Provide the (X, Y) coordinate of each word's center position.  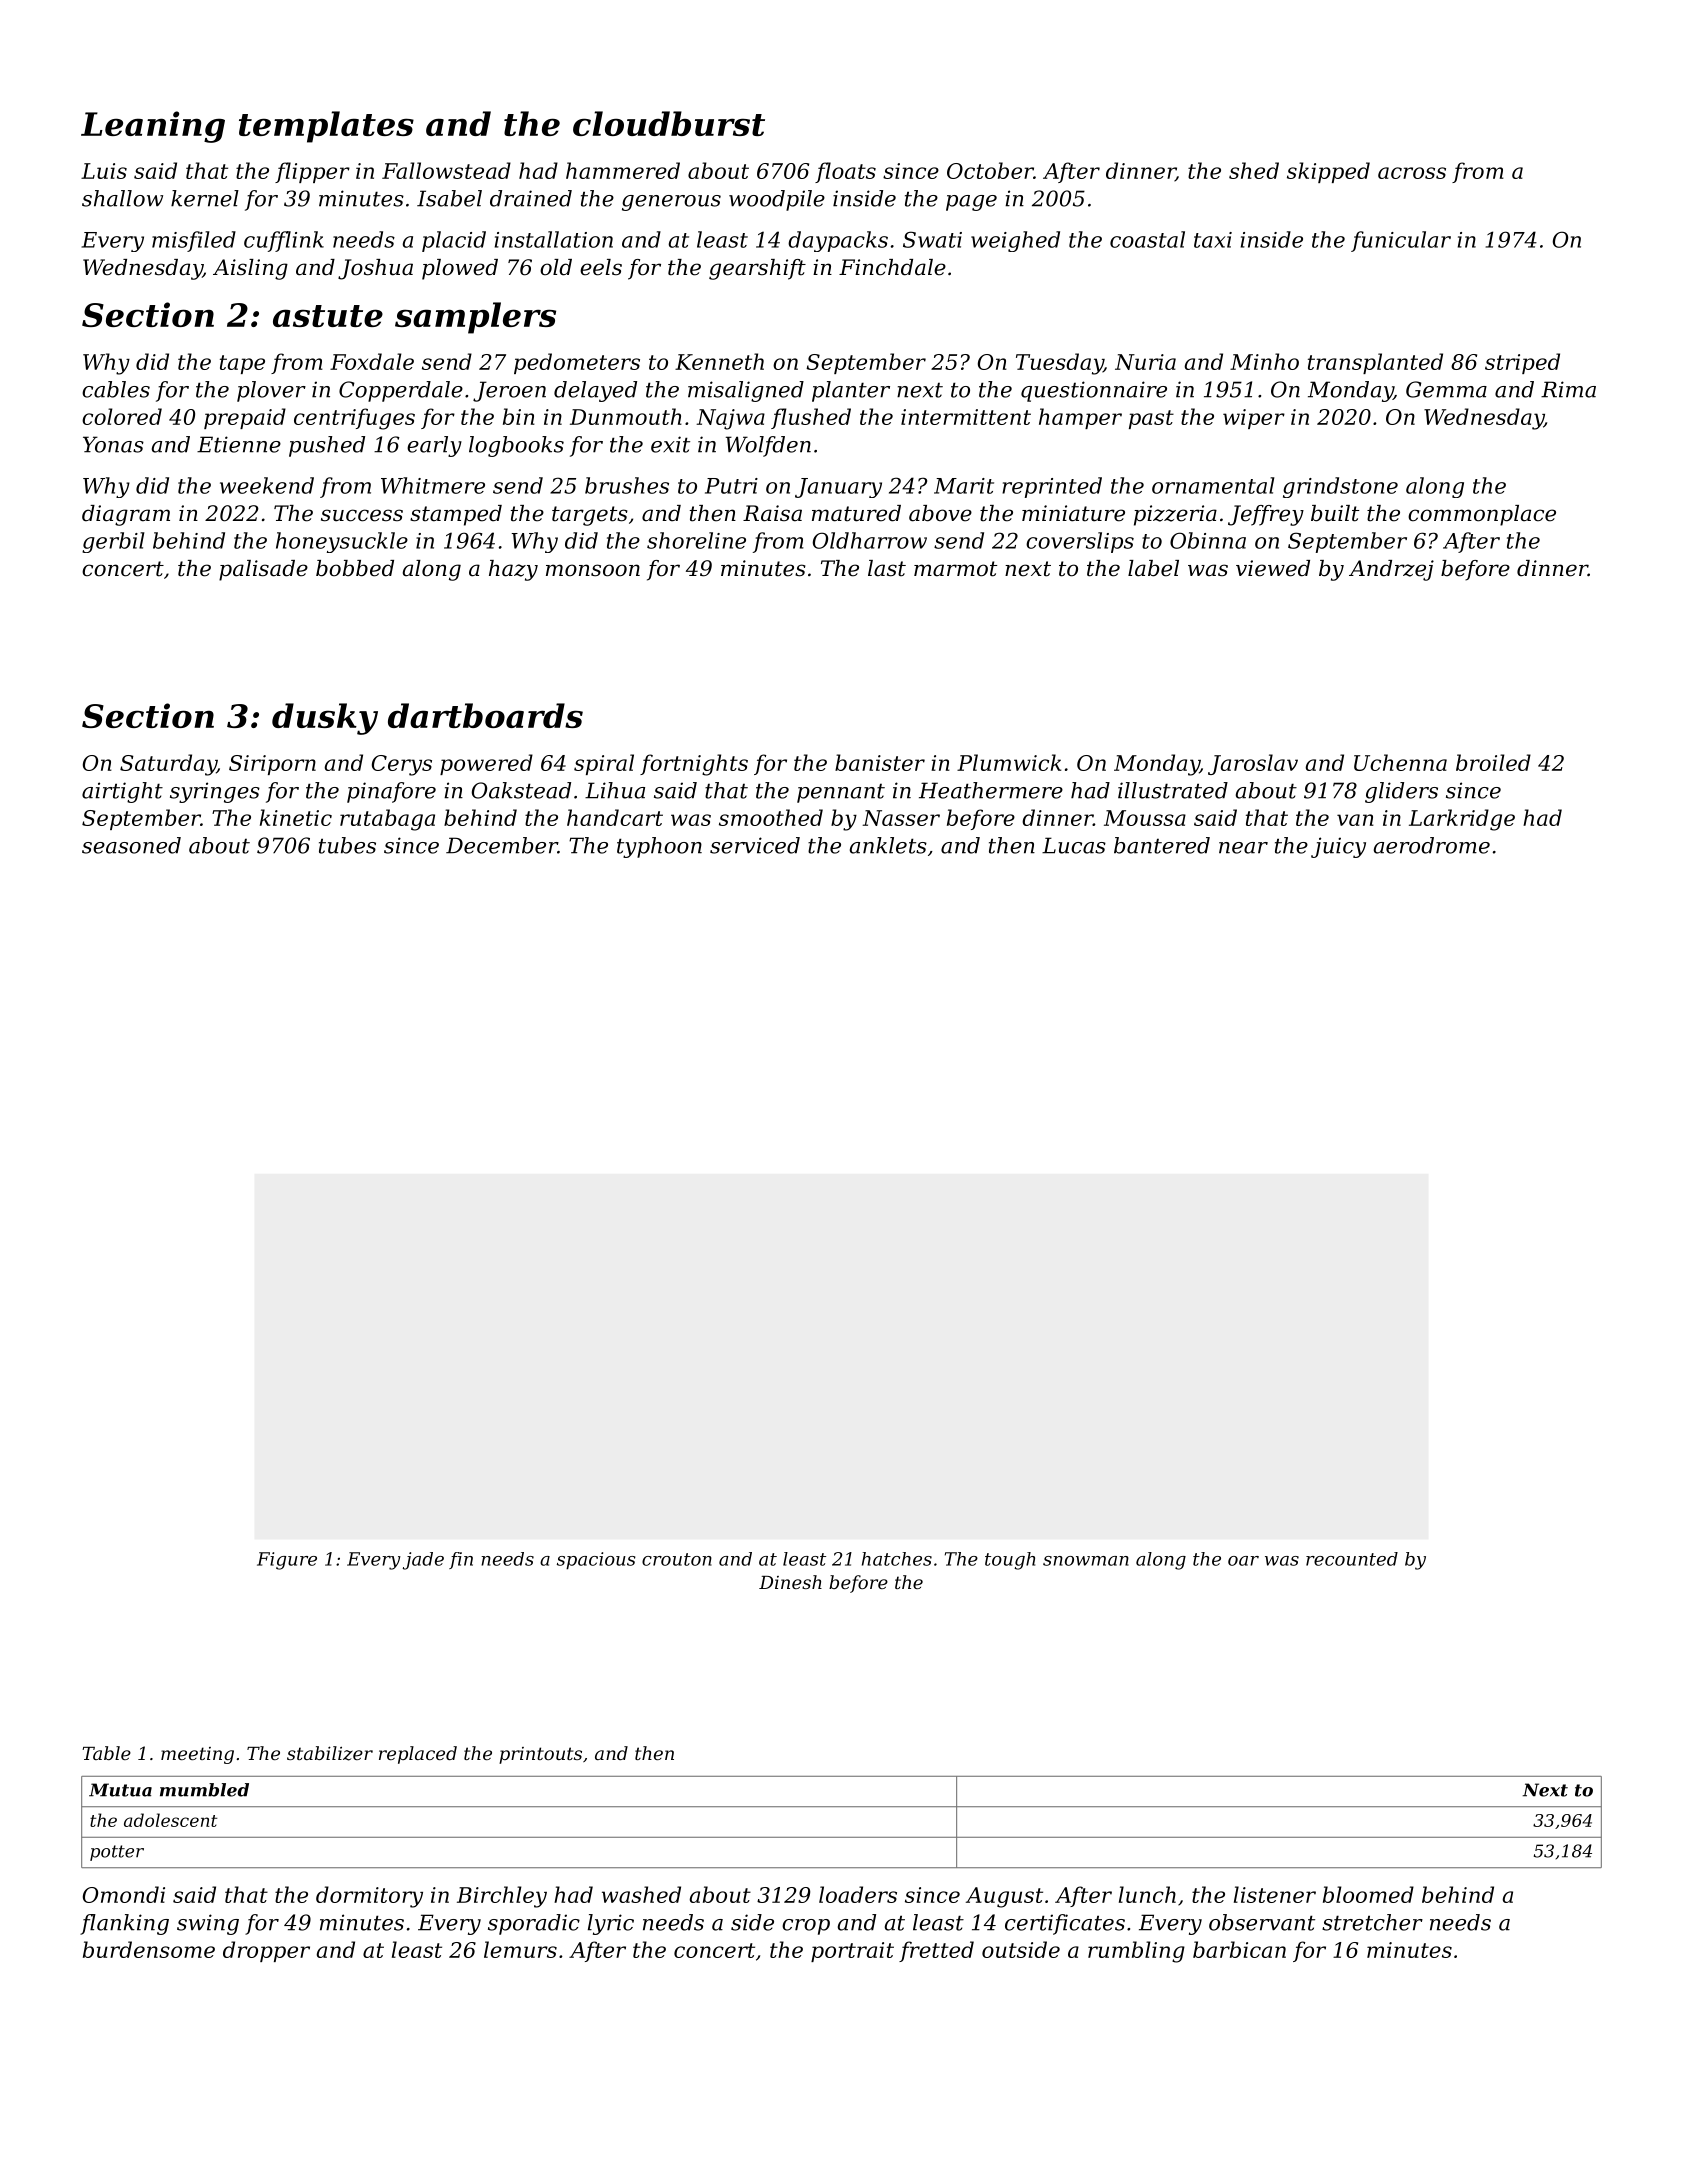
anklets (888, 845)
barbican (1239, 1949)
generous (671, 203)
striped (1522, 363)
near (1243, 848)
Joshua (375, 269)
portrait (852, 1952)
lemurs (520, 1949)
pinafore (391, 792)
